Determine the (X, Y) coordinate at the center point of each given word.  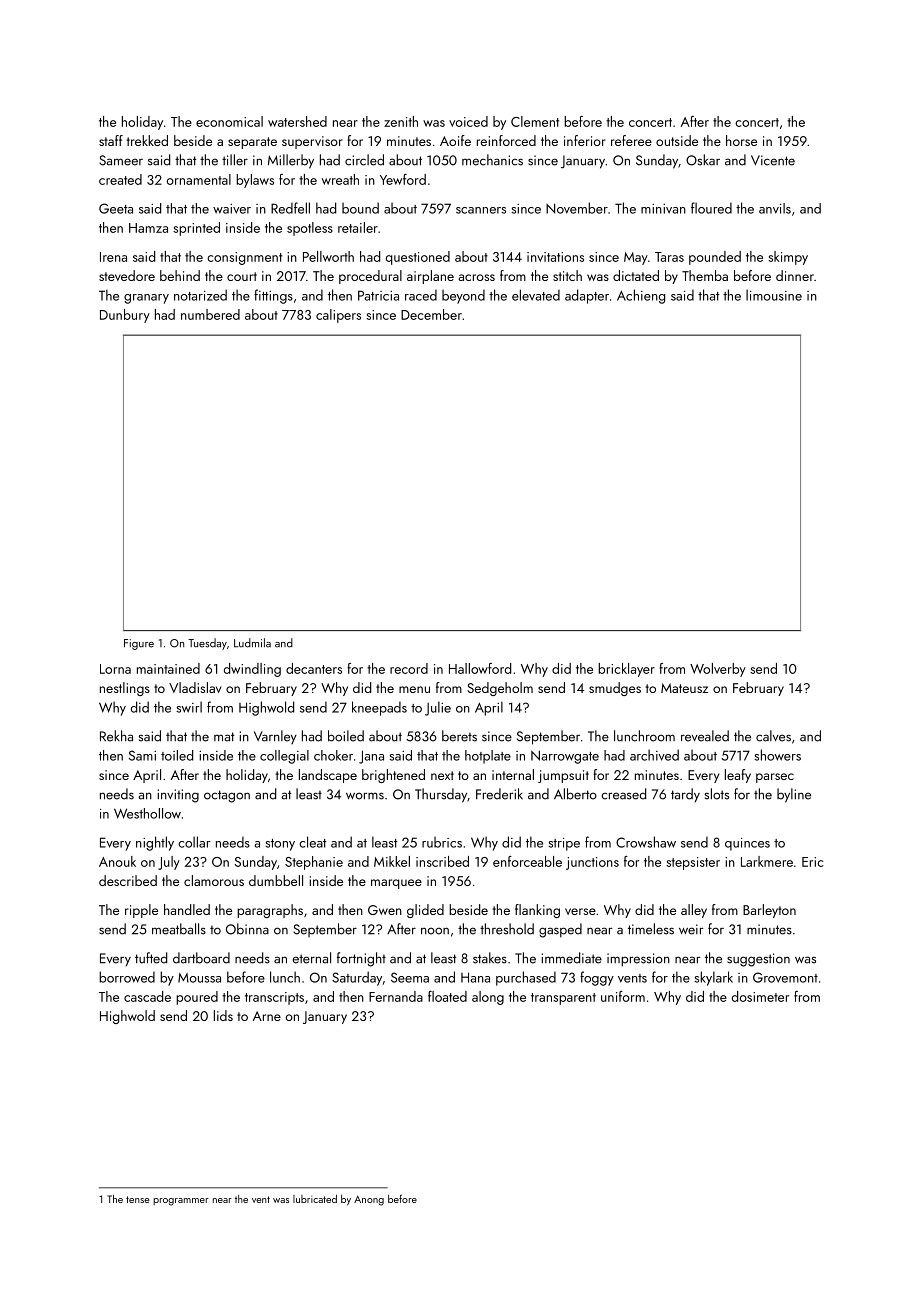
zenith (401, 121)
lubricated (315, 1199)
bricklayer (626, 670)
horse (741, 140)
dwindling (252, 670)
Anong (369, 1200)
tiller (235, 160)
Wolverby (718, 670)
